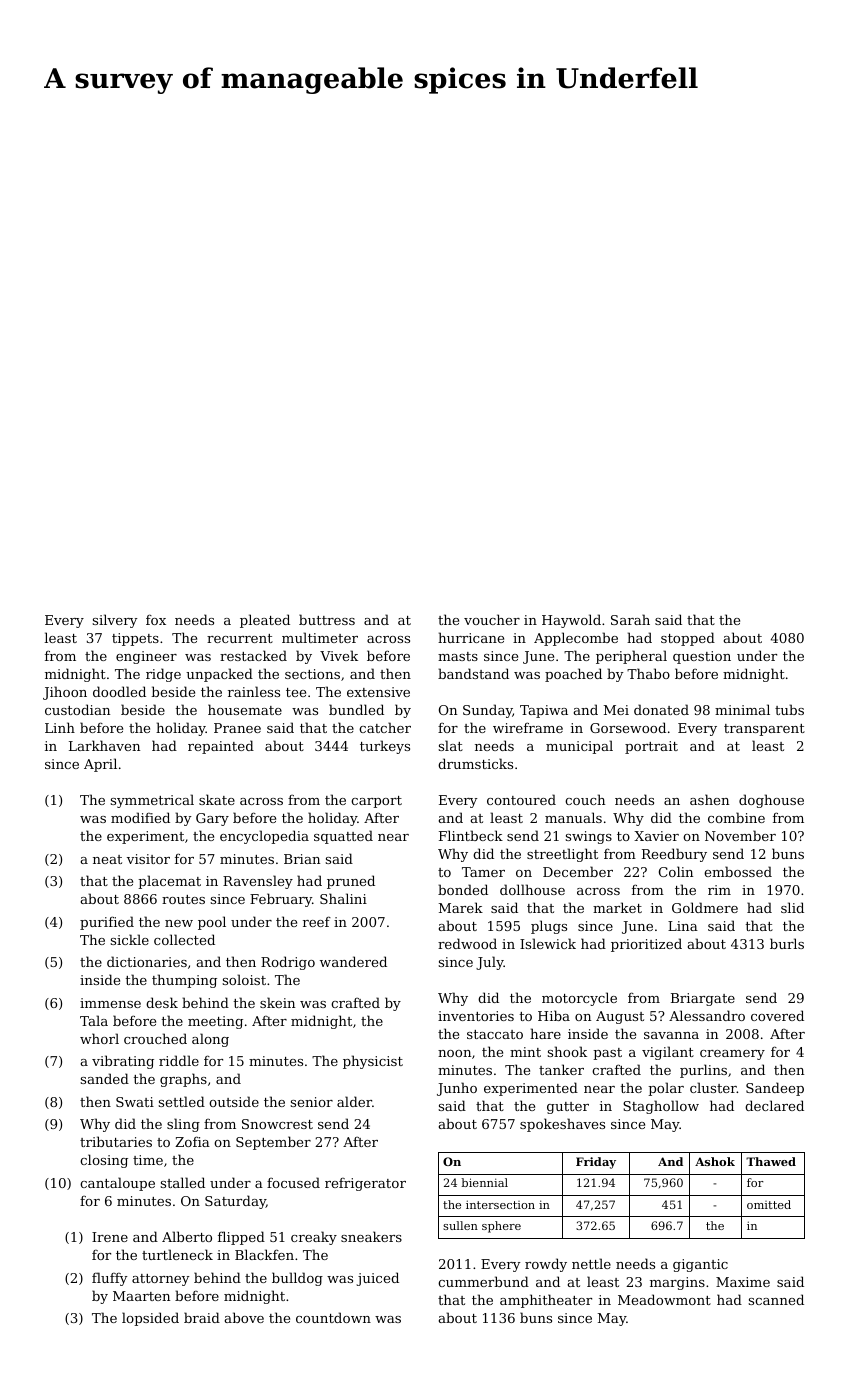 This screenshot has height=1400, width=849. What do you see at coordinates (490, 963) in the screenshot?
I see `July` at bounding box center [490, 963].
